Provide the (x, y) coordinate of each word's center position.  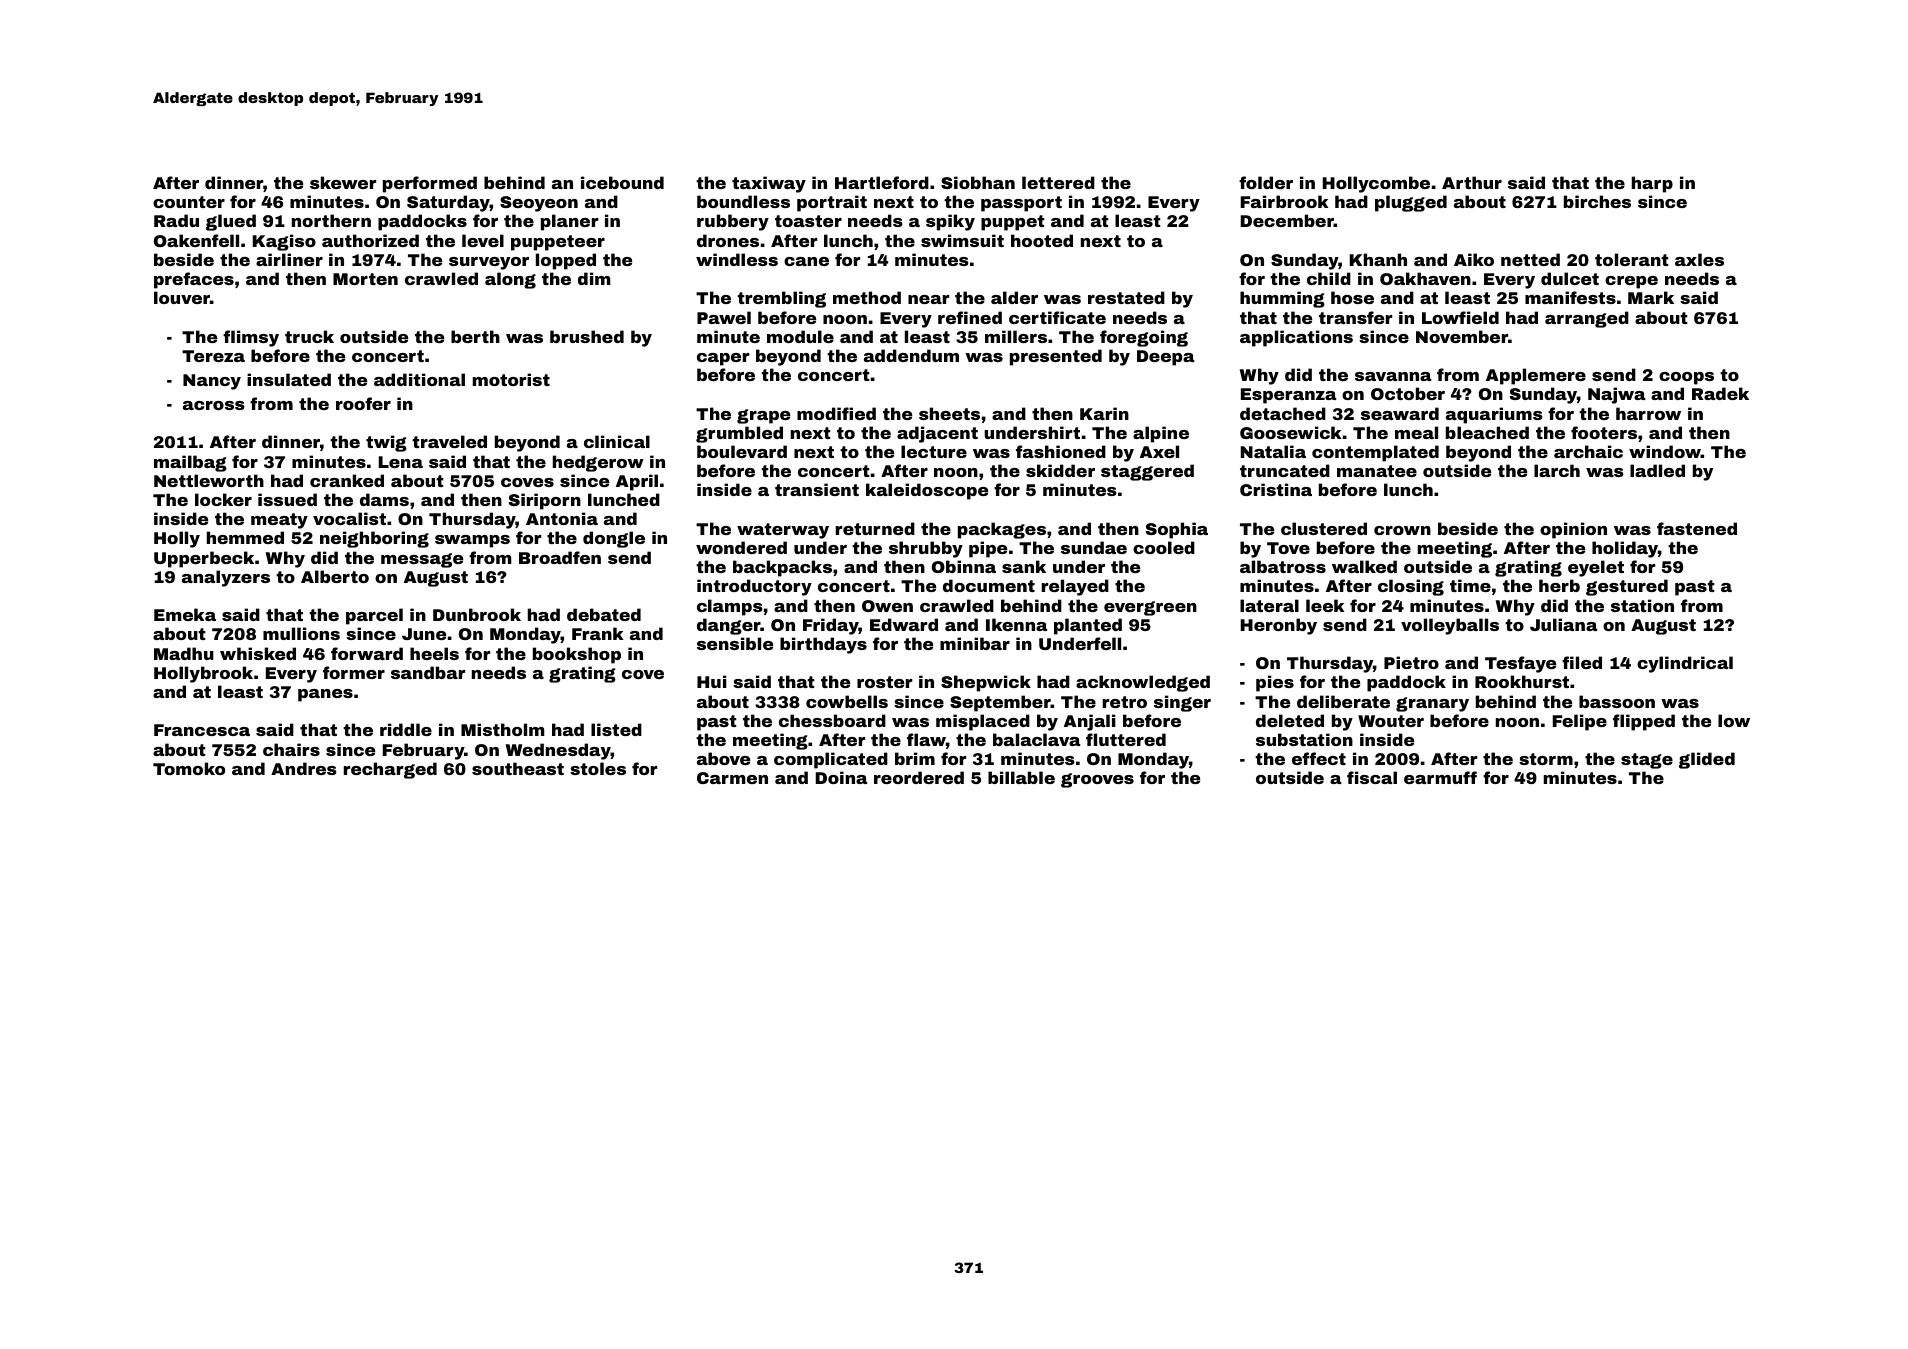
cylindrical (1685, 664)
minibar (975, 643)
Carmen (732, 778)
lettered (1058, 182)
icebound (622, 182)
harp (1652, 184)
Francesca (202, 730)
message (422, 560)
